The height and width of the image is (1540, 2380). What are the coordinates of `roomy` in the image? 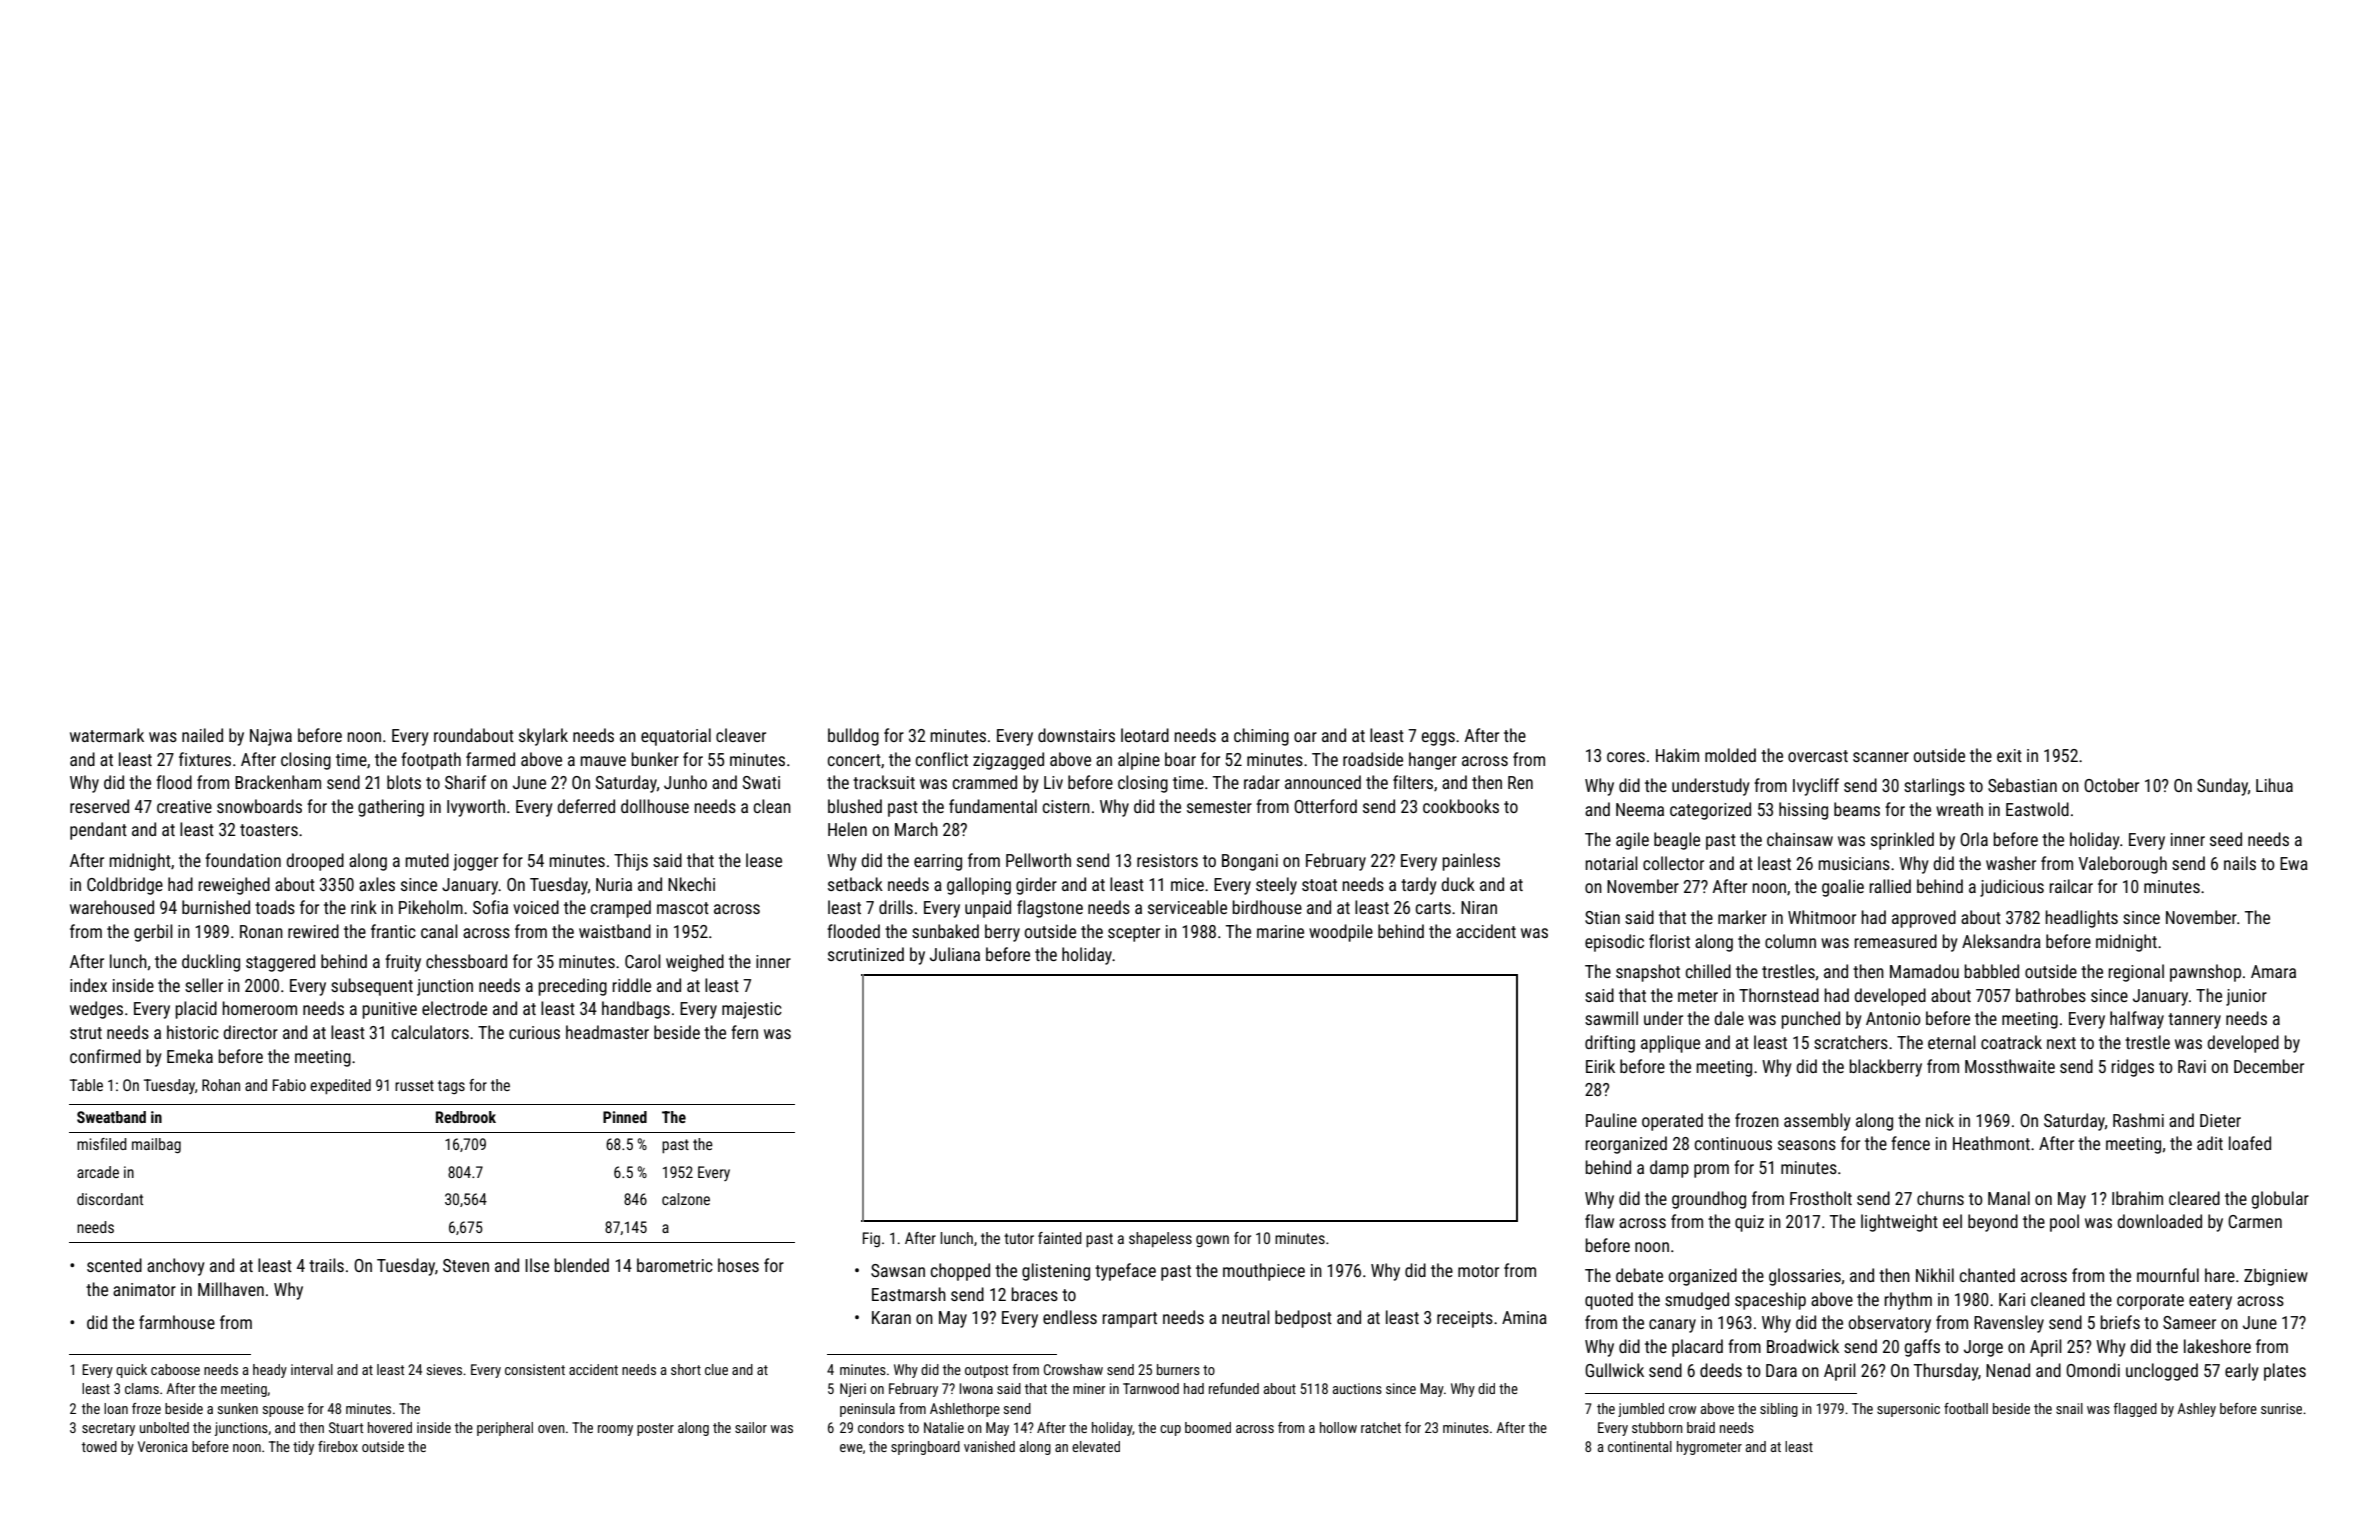 It's located at (615, 1430).
